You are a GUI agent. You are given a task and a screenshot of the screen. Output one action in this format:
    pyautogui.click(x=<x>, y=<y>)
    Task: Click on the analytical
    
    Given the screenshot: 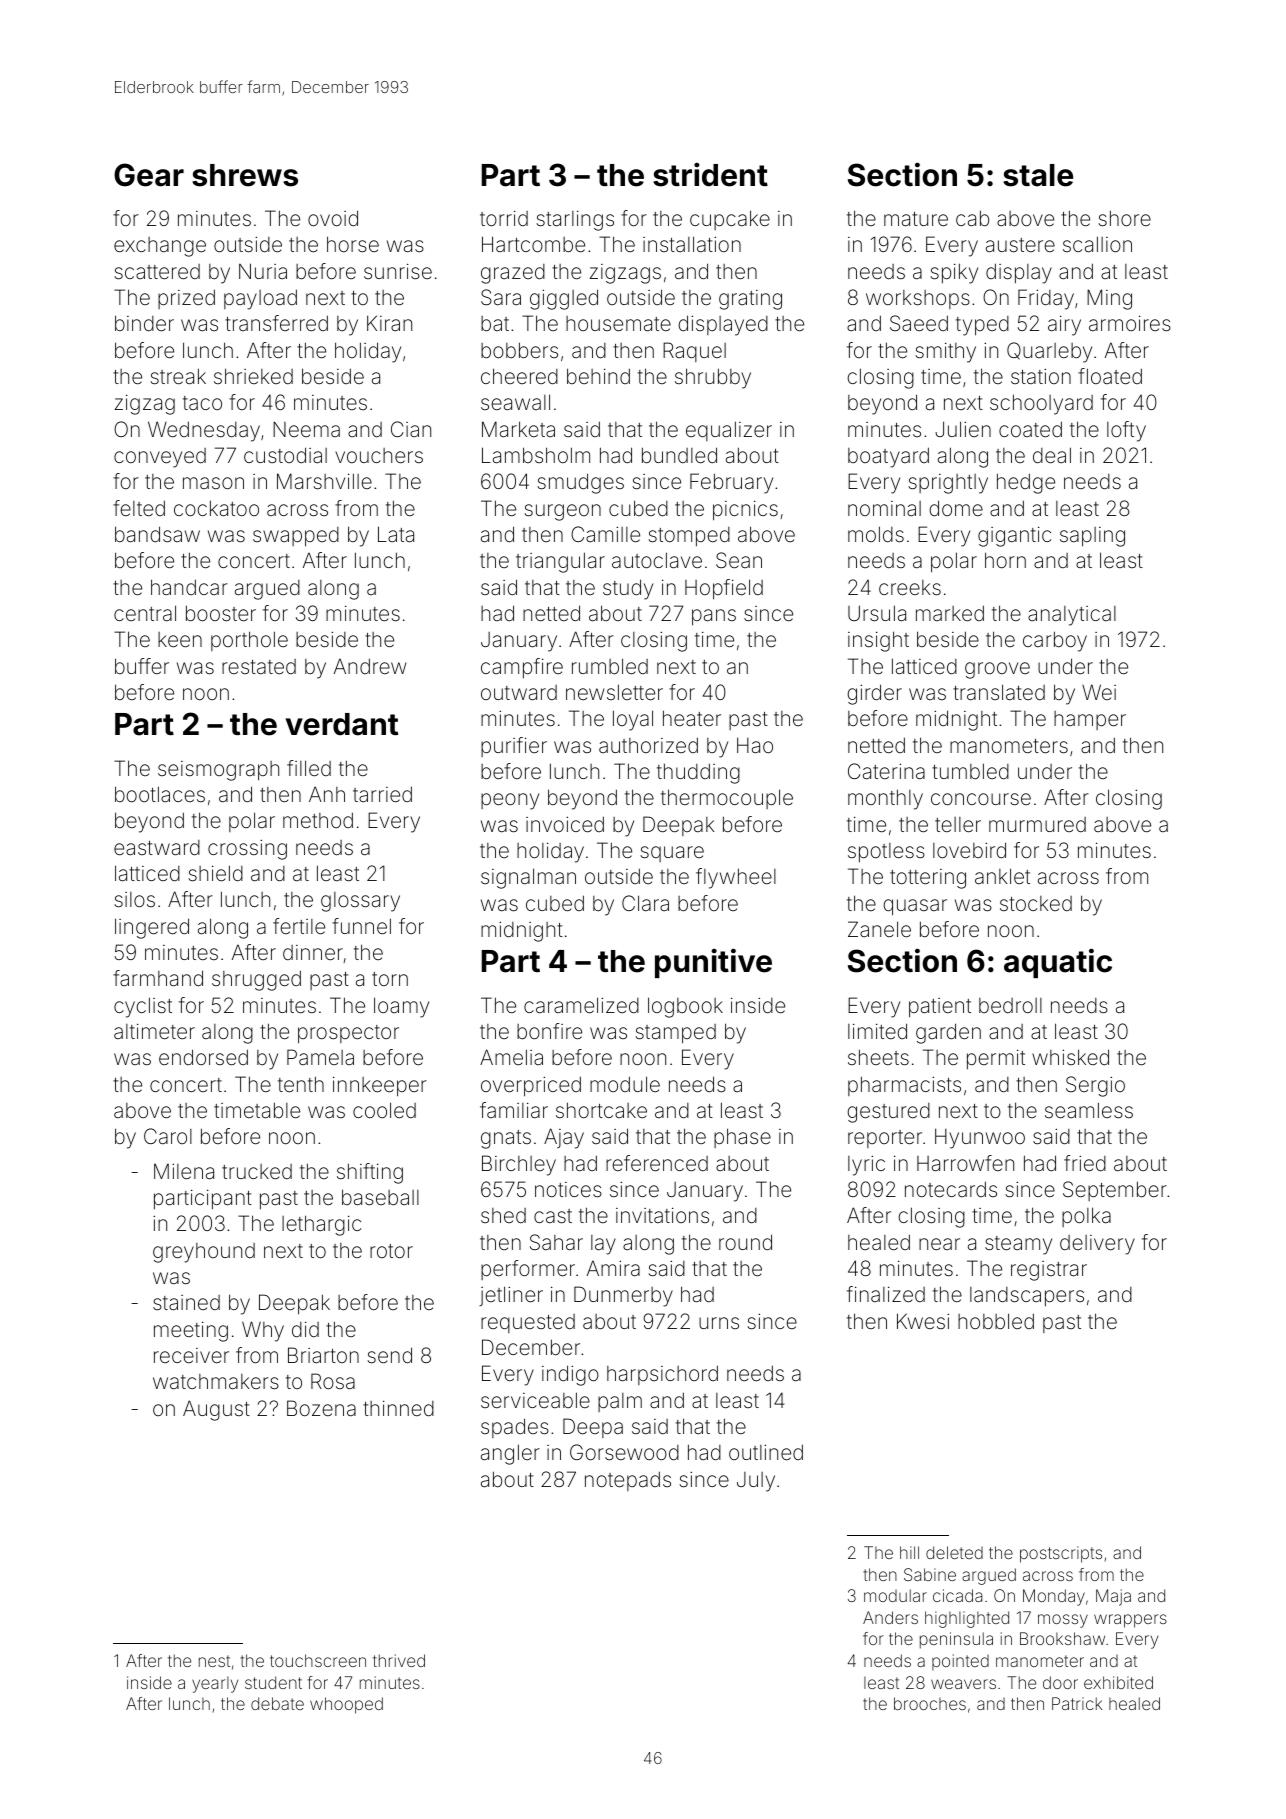 What is the action you would take?
    pyautogui.click(x=1072, y=616)
